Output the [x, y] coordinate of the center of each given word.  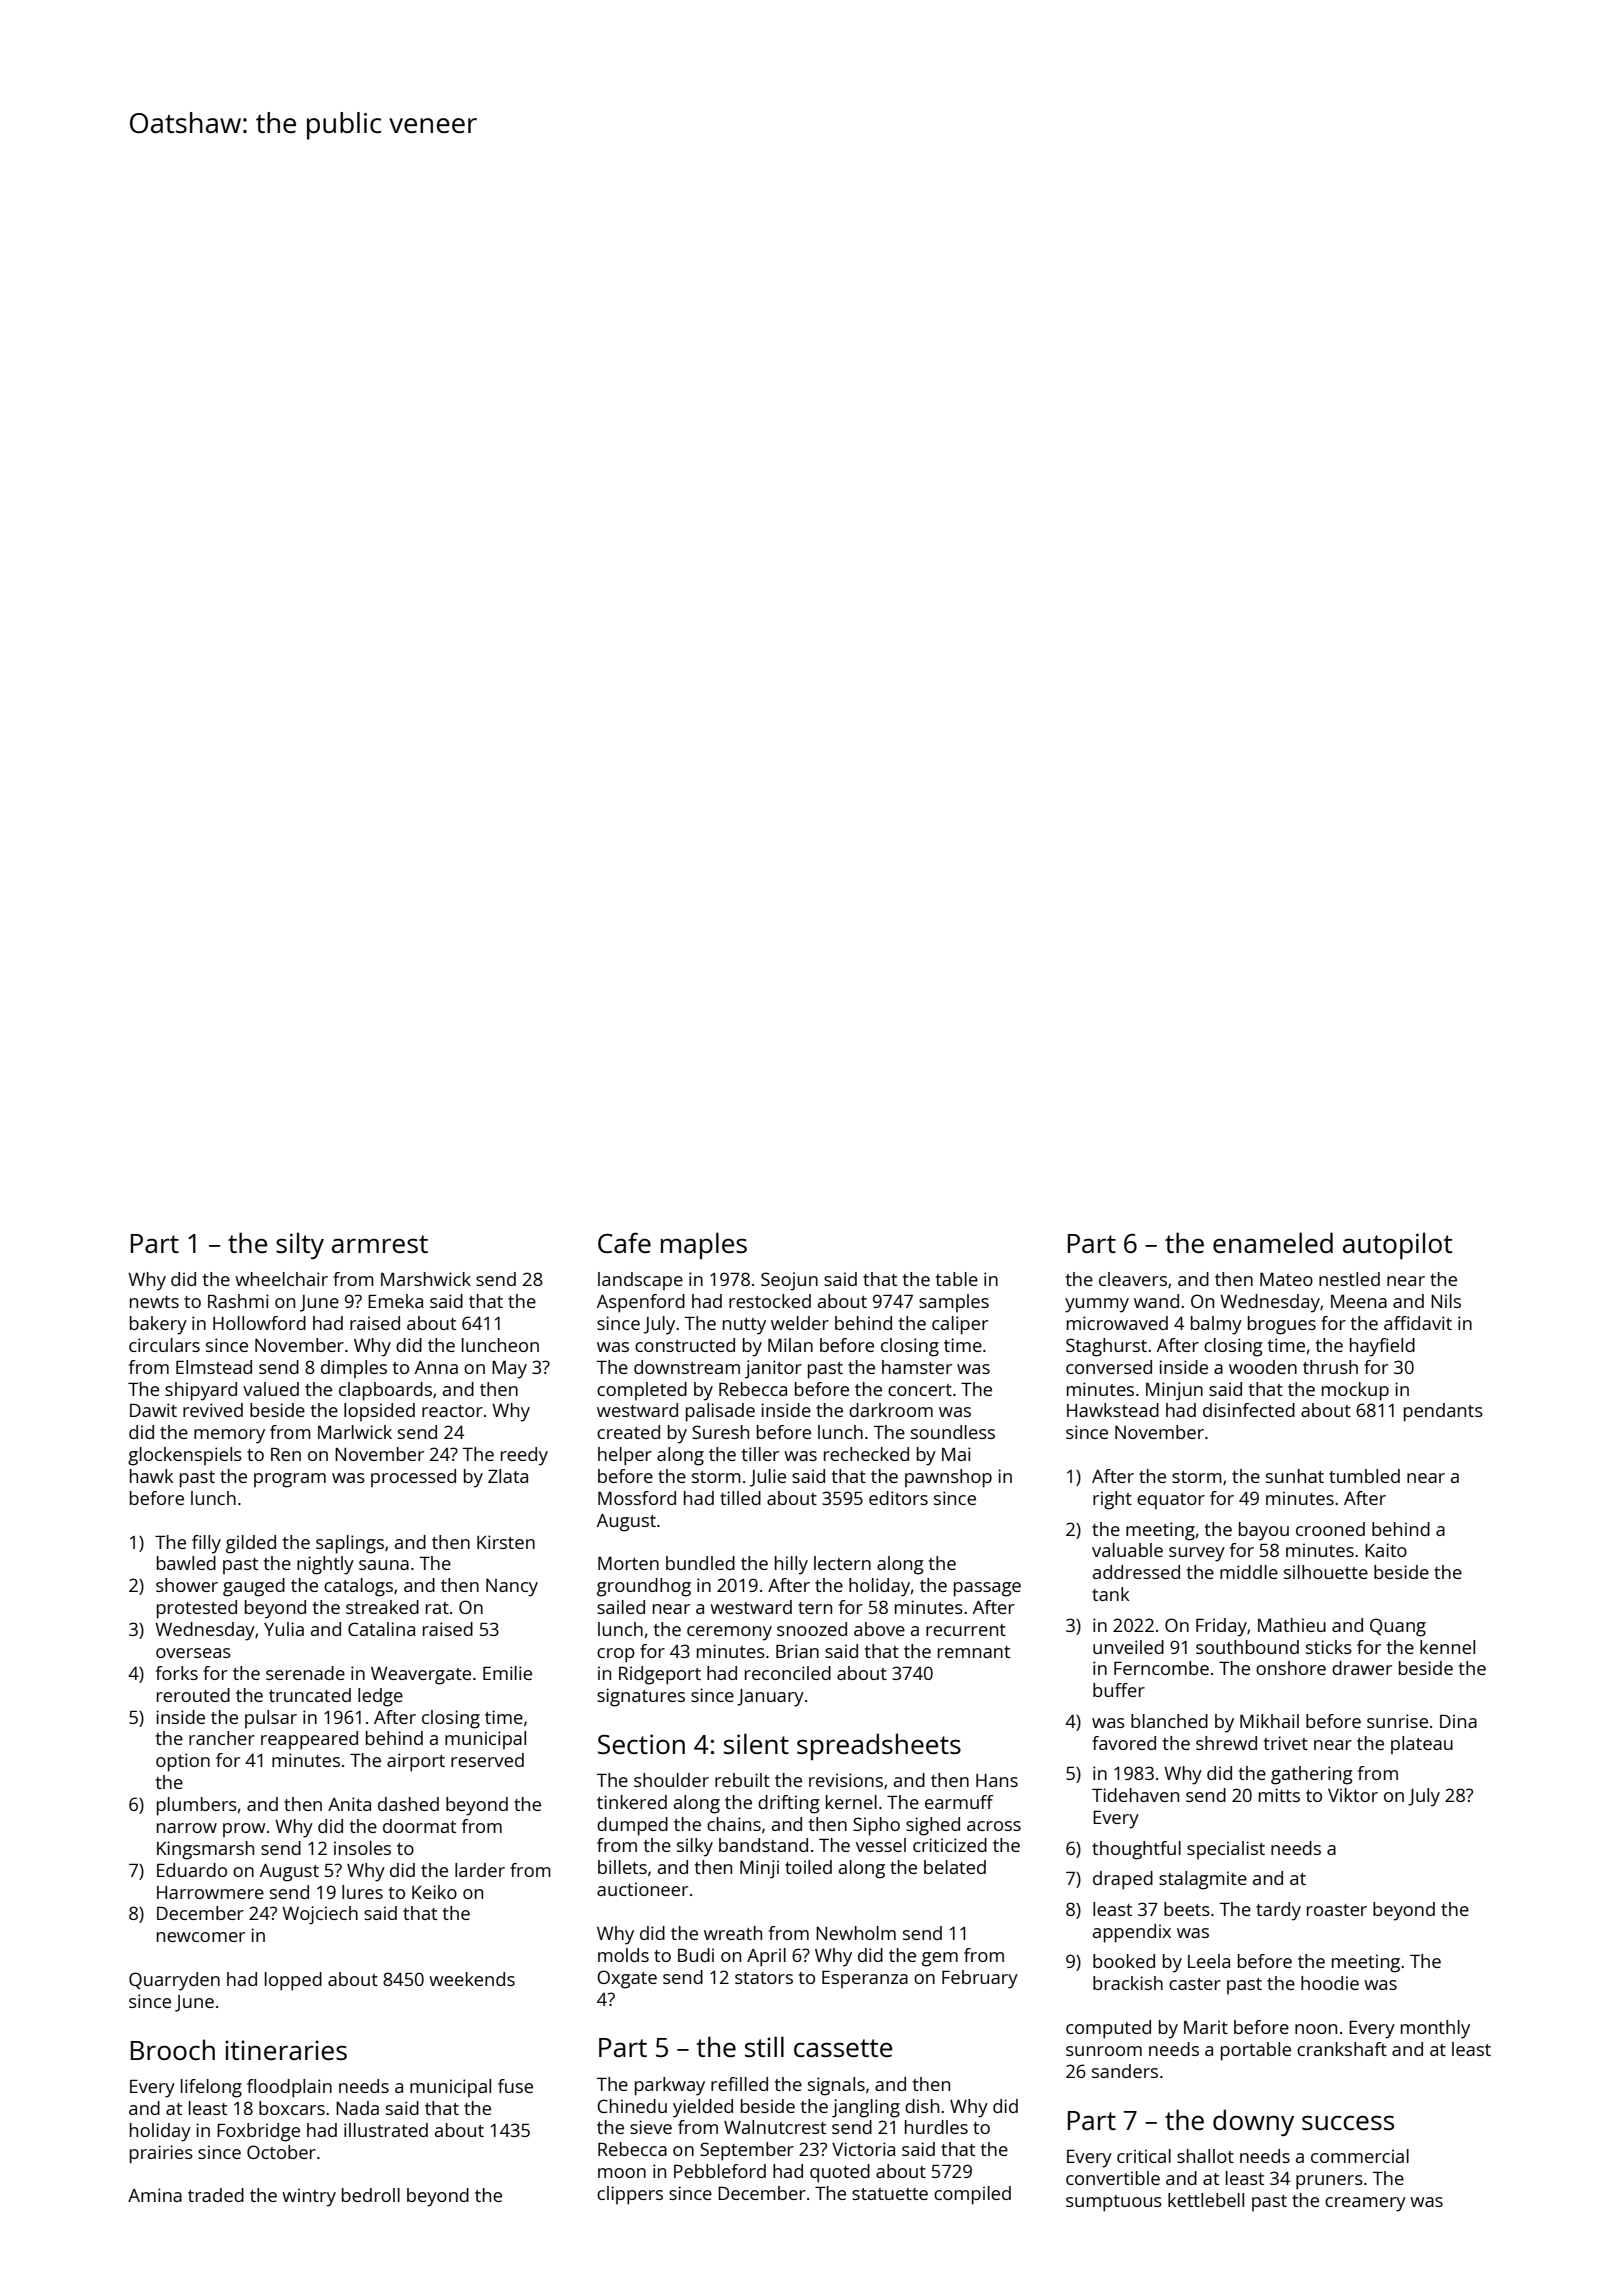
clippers [630, 2195]
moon [622, 2173]
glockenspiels [185, 1456]
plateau [1422, 1745]
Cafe [624, 1242]
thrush [1330, 1367]
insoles [362, 1848]
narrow [187, 1828]
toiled [808, 1867]
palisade [720, 1412]
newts [154, 1302]
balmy [1216, 1325]
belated [955, 1867]
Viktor [1353, 1795]
